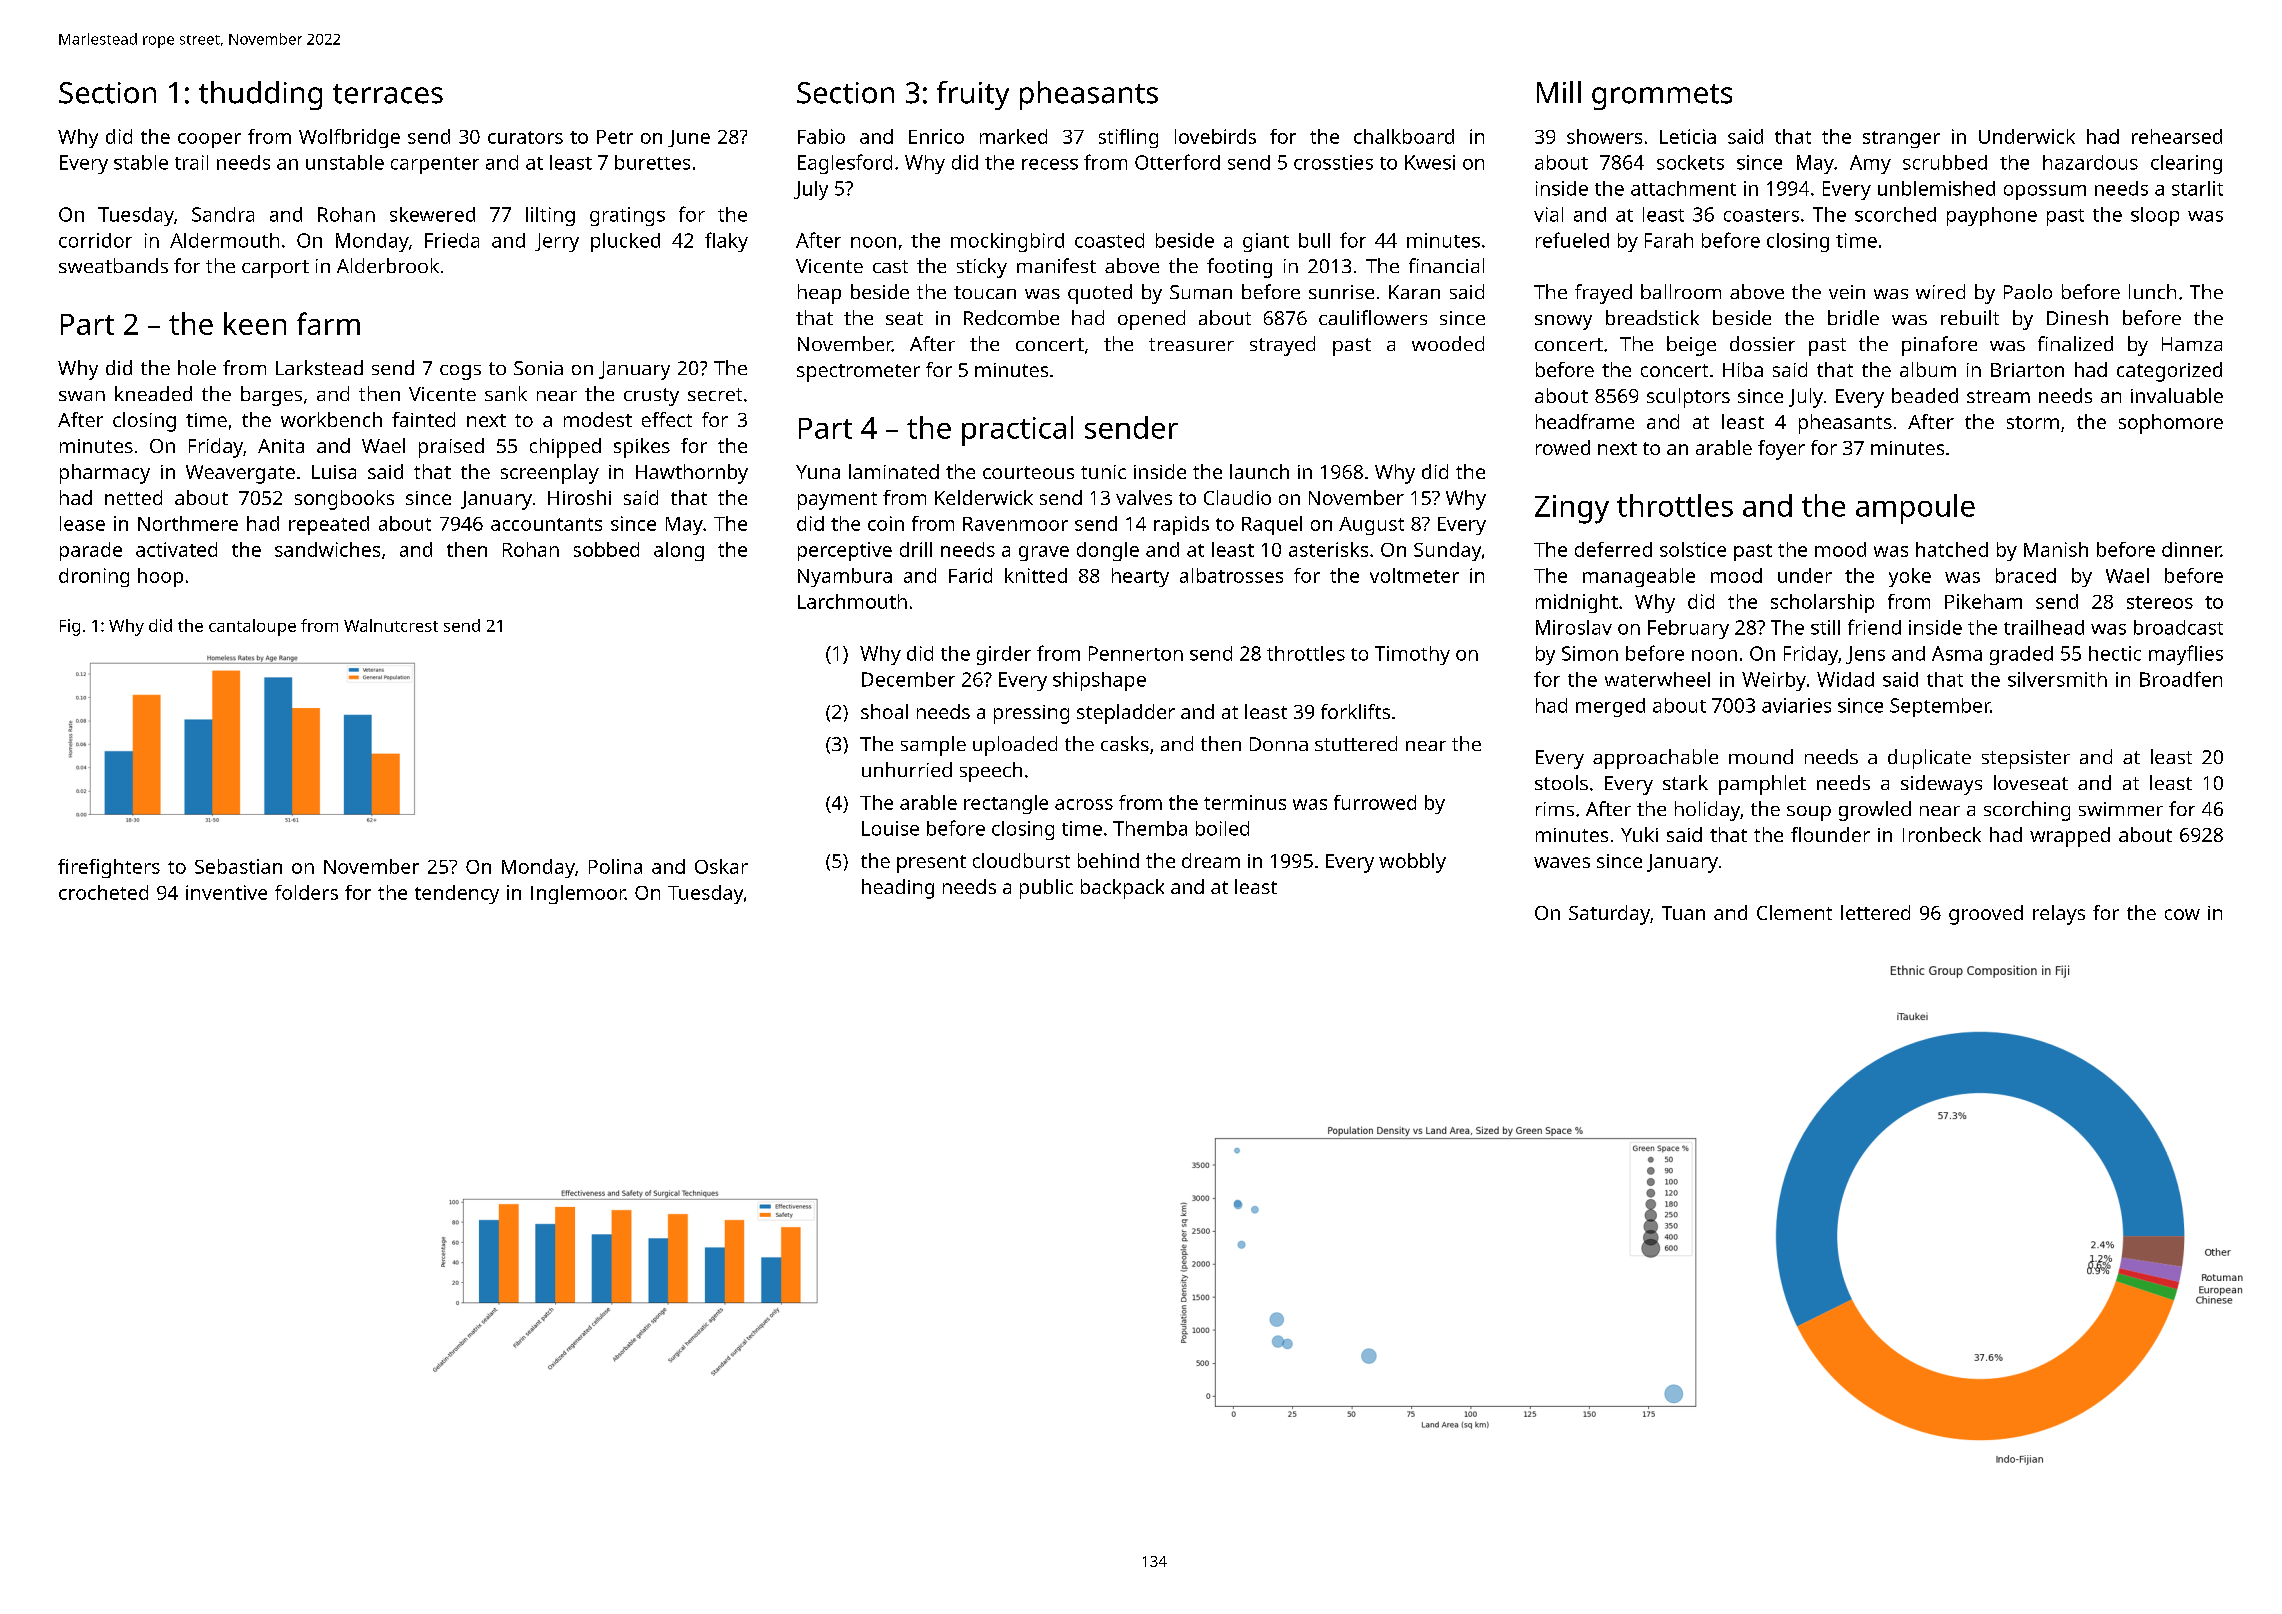 The image size is (2282, 1614). Describe the element at coordinates (1639, 577) in the document. I see `manageable` at that location.
